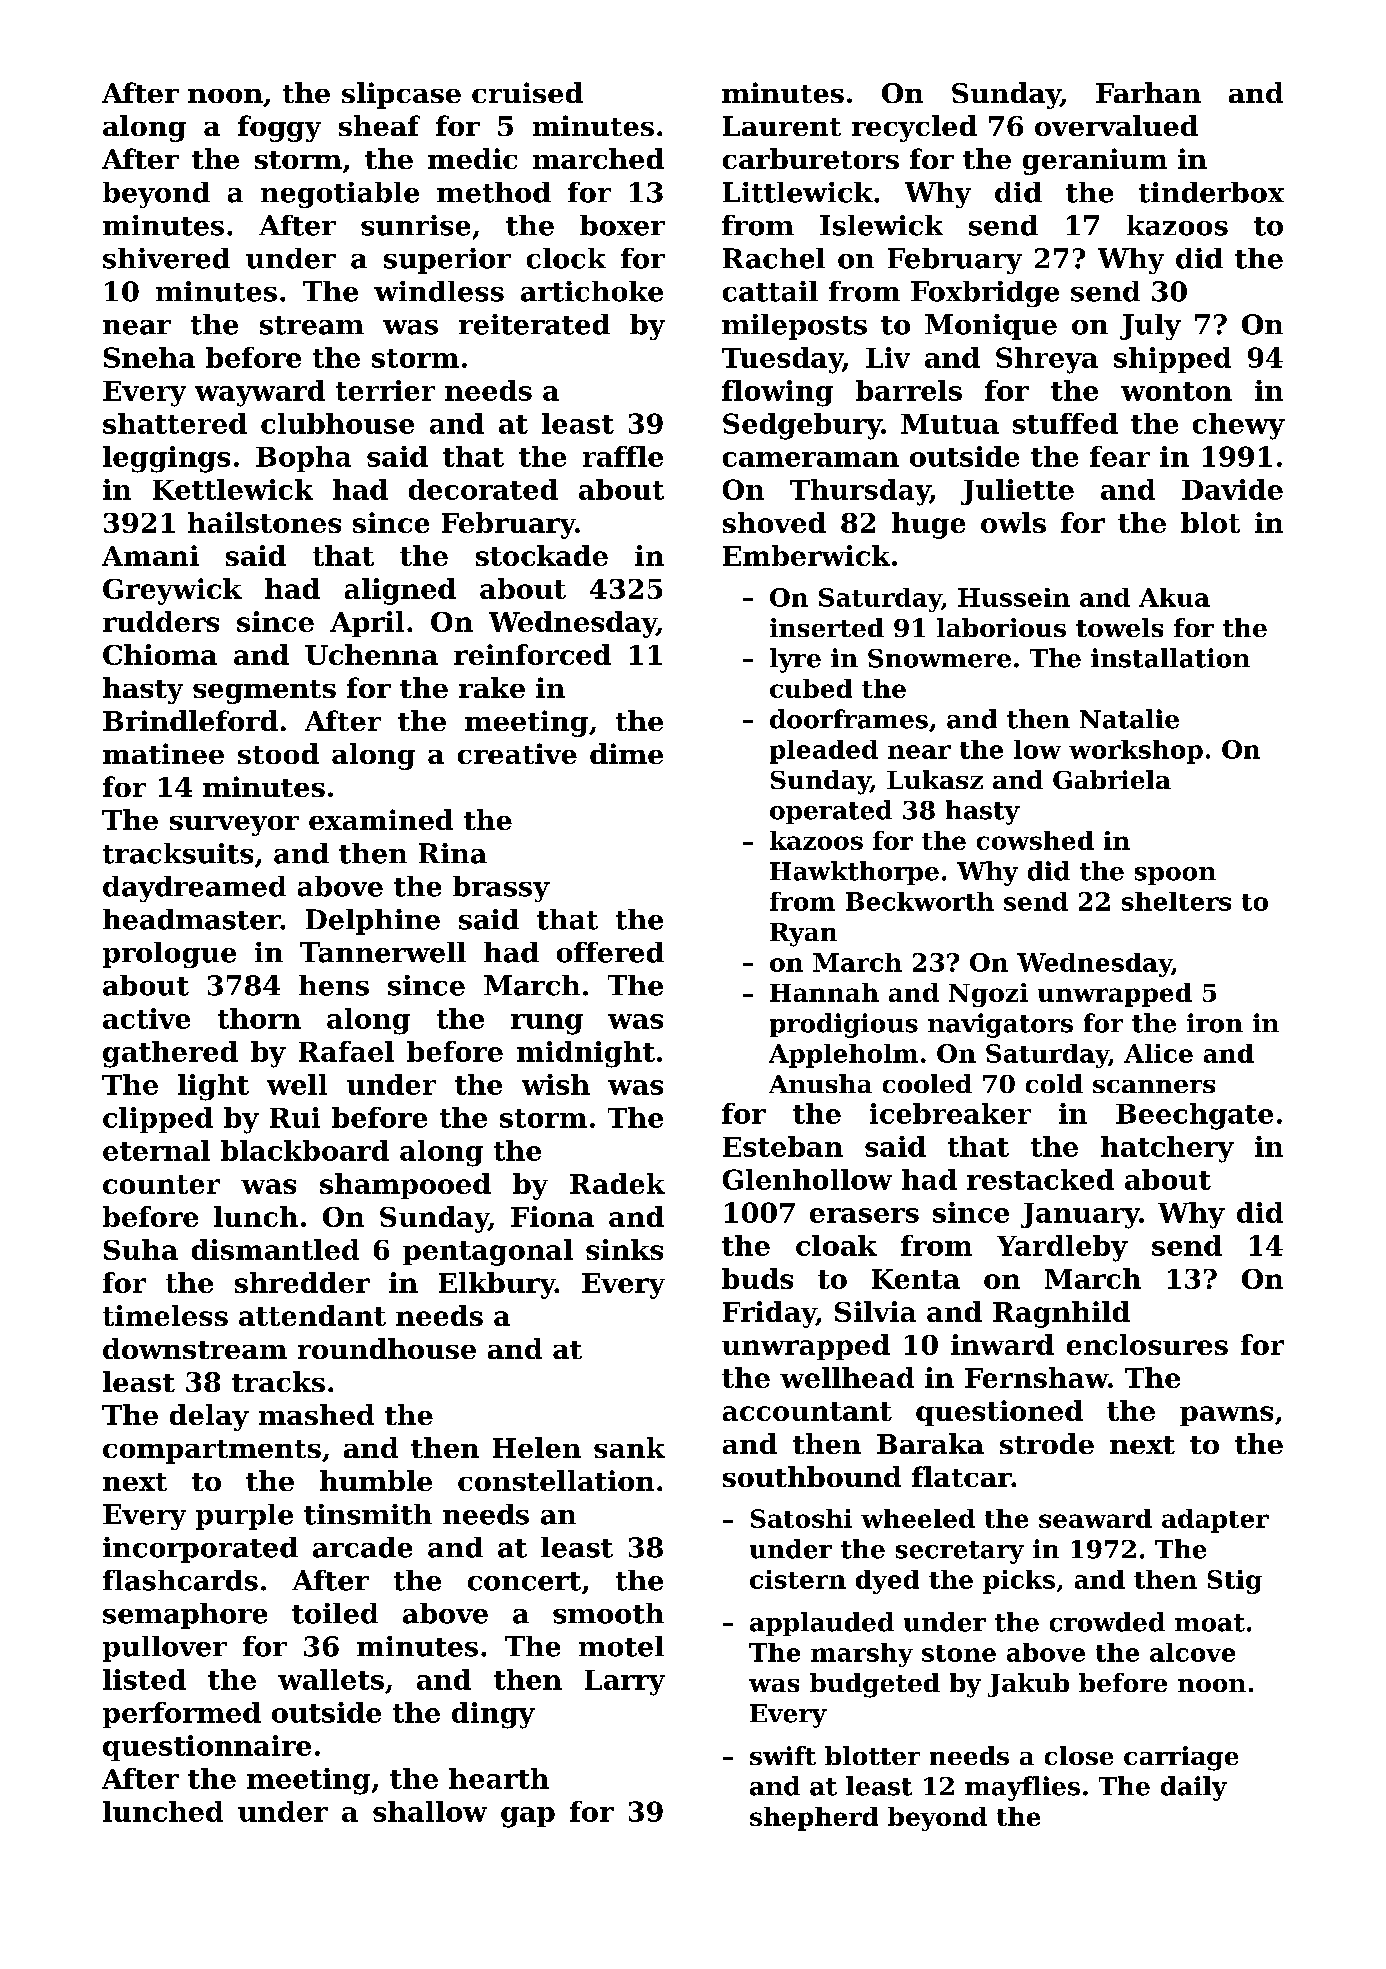  Describe the element at coordinates (207, 1748) in the screenshot. I see `questionnaire` at that location.
